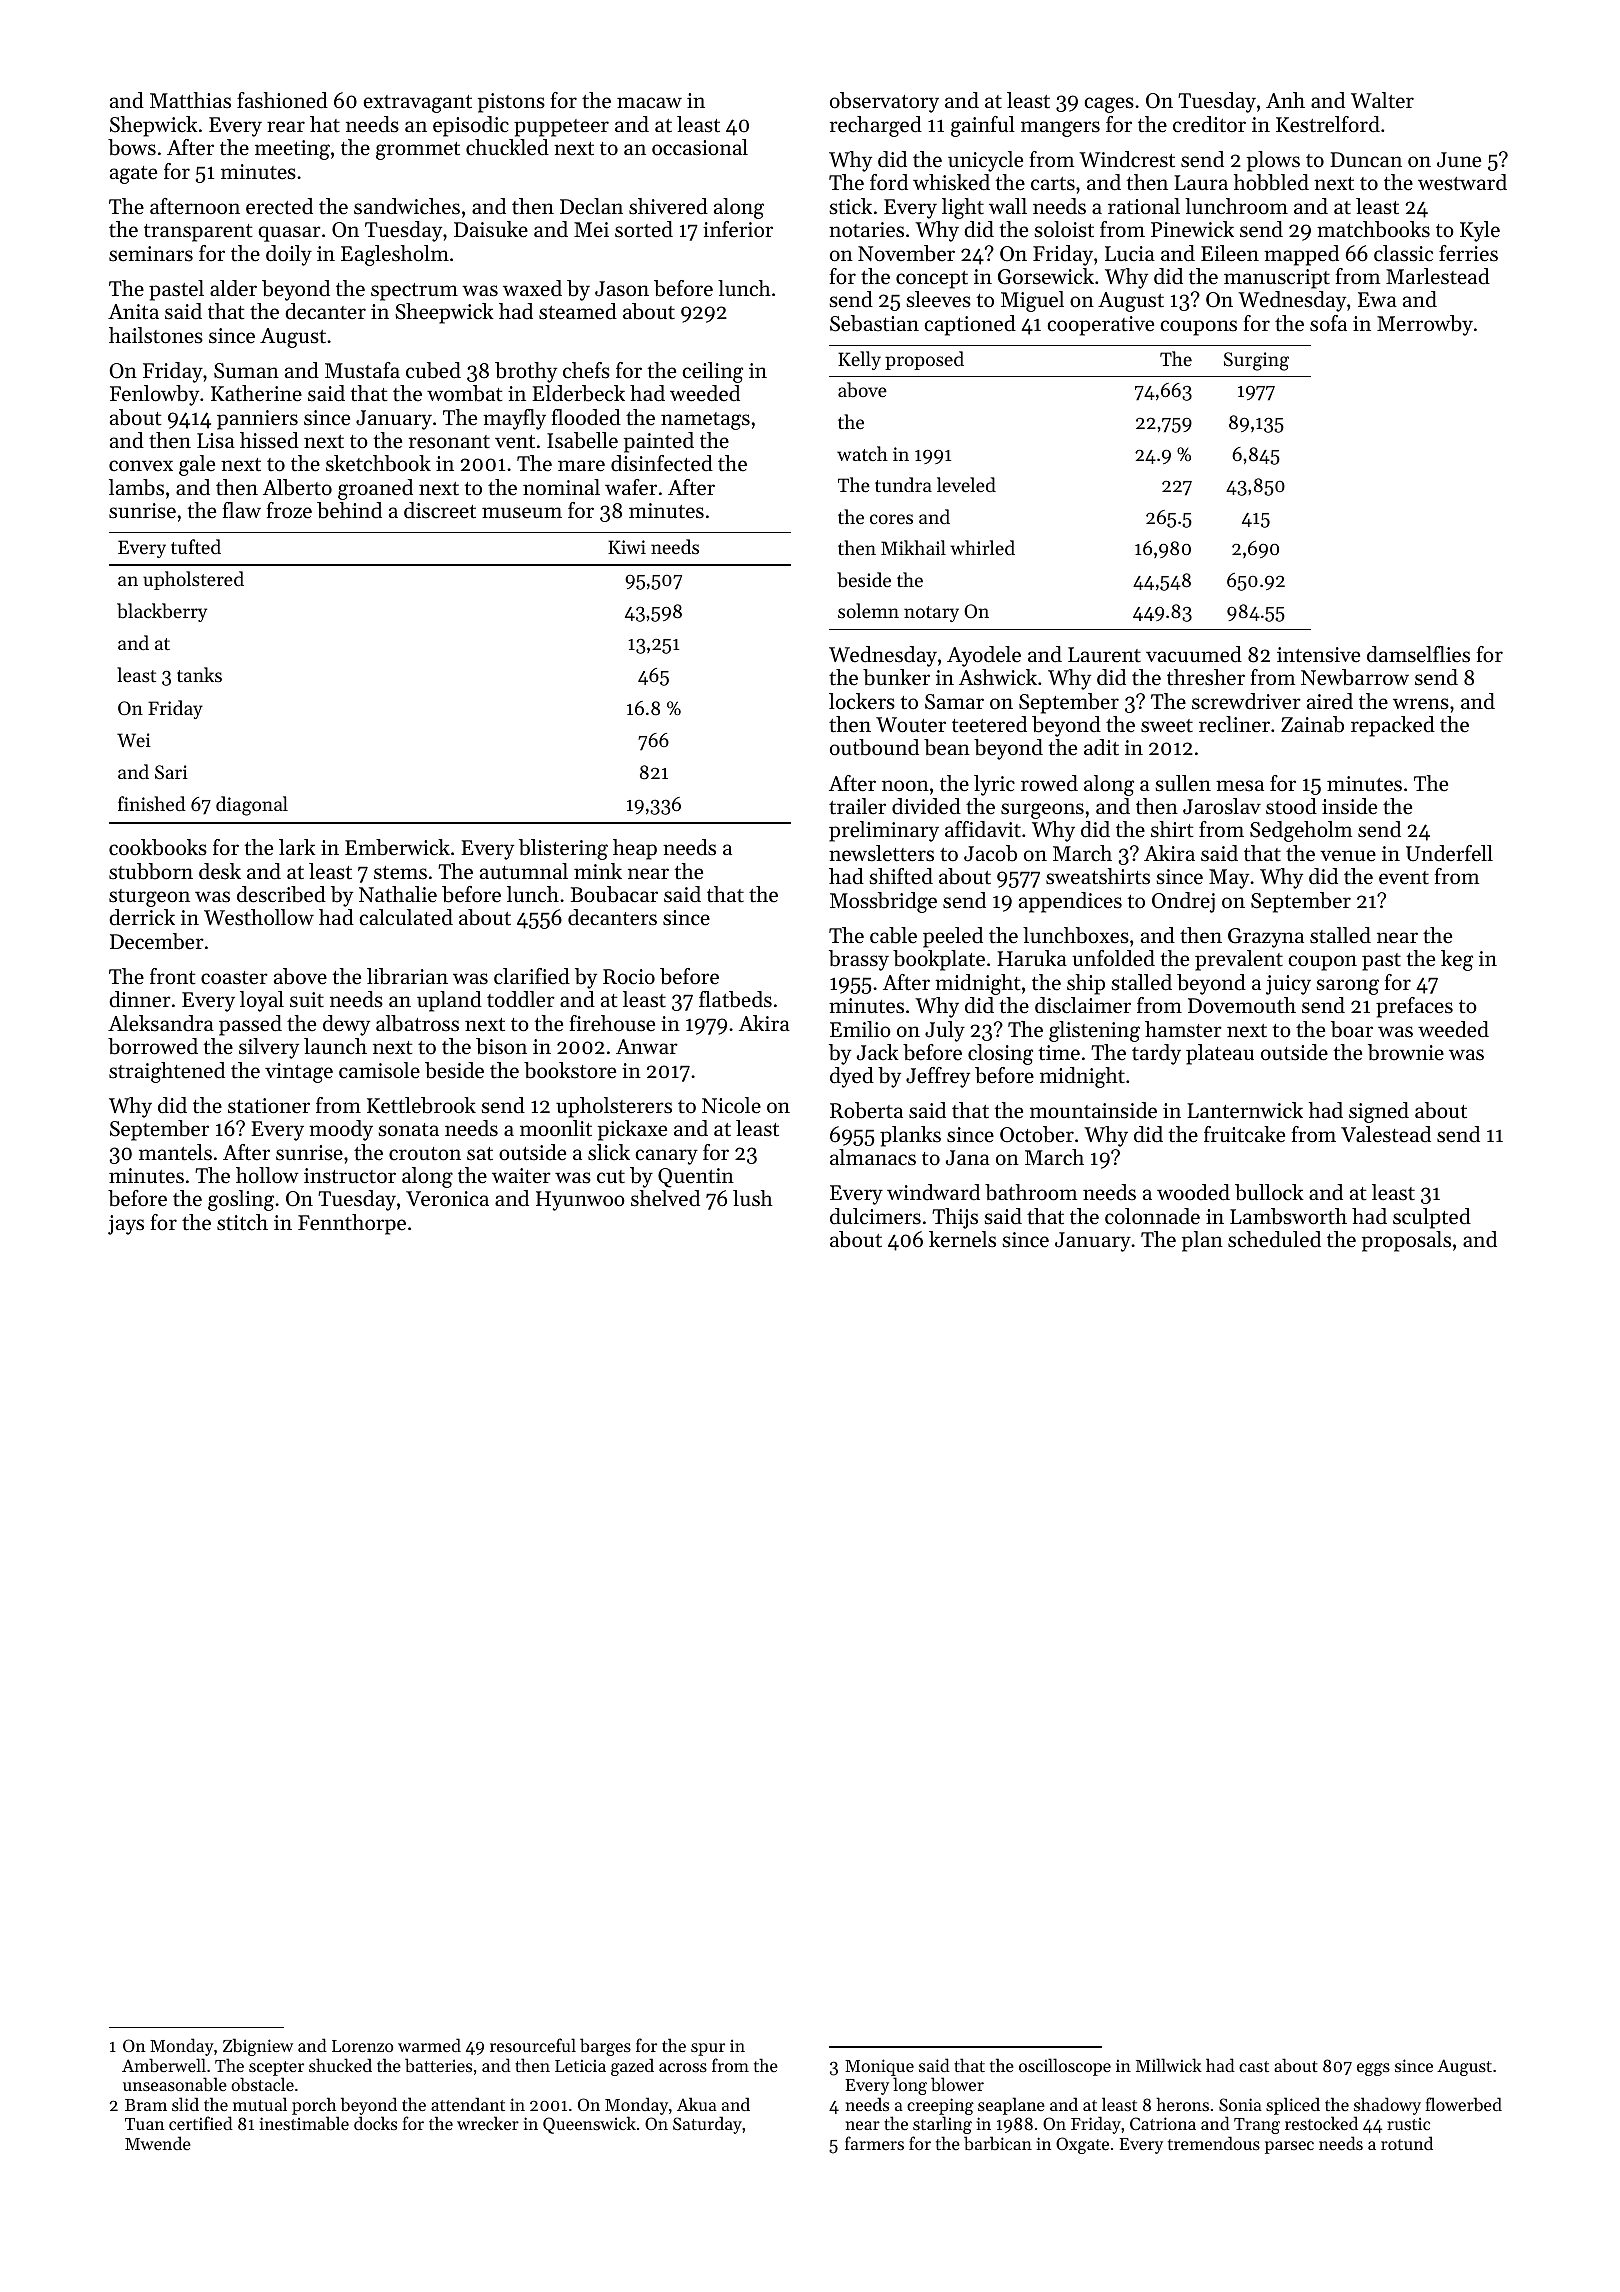 This image has width=1620, height=2292. What do you see at coordinates (258, 2047) in the image?
I see `Zbigniew` at bounding box center [258, 2047].
